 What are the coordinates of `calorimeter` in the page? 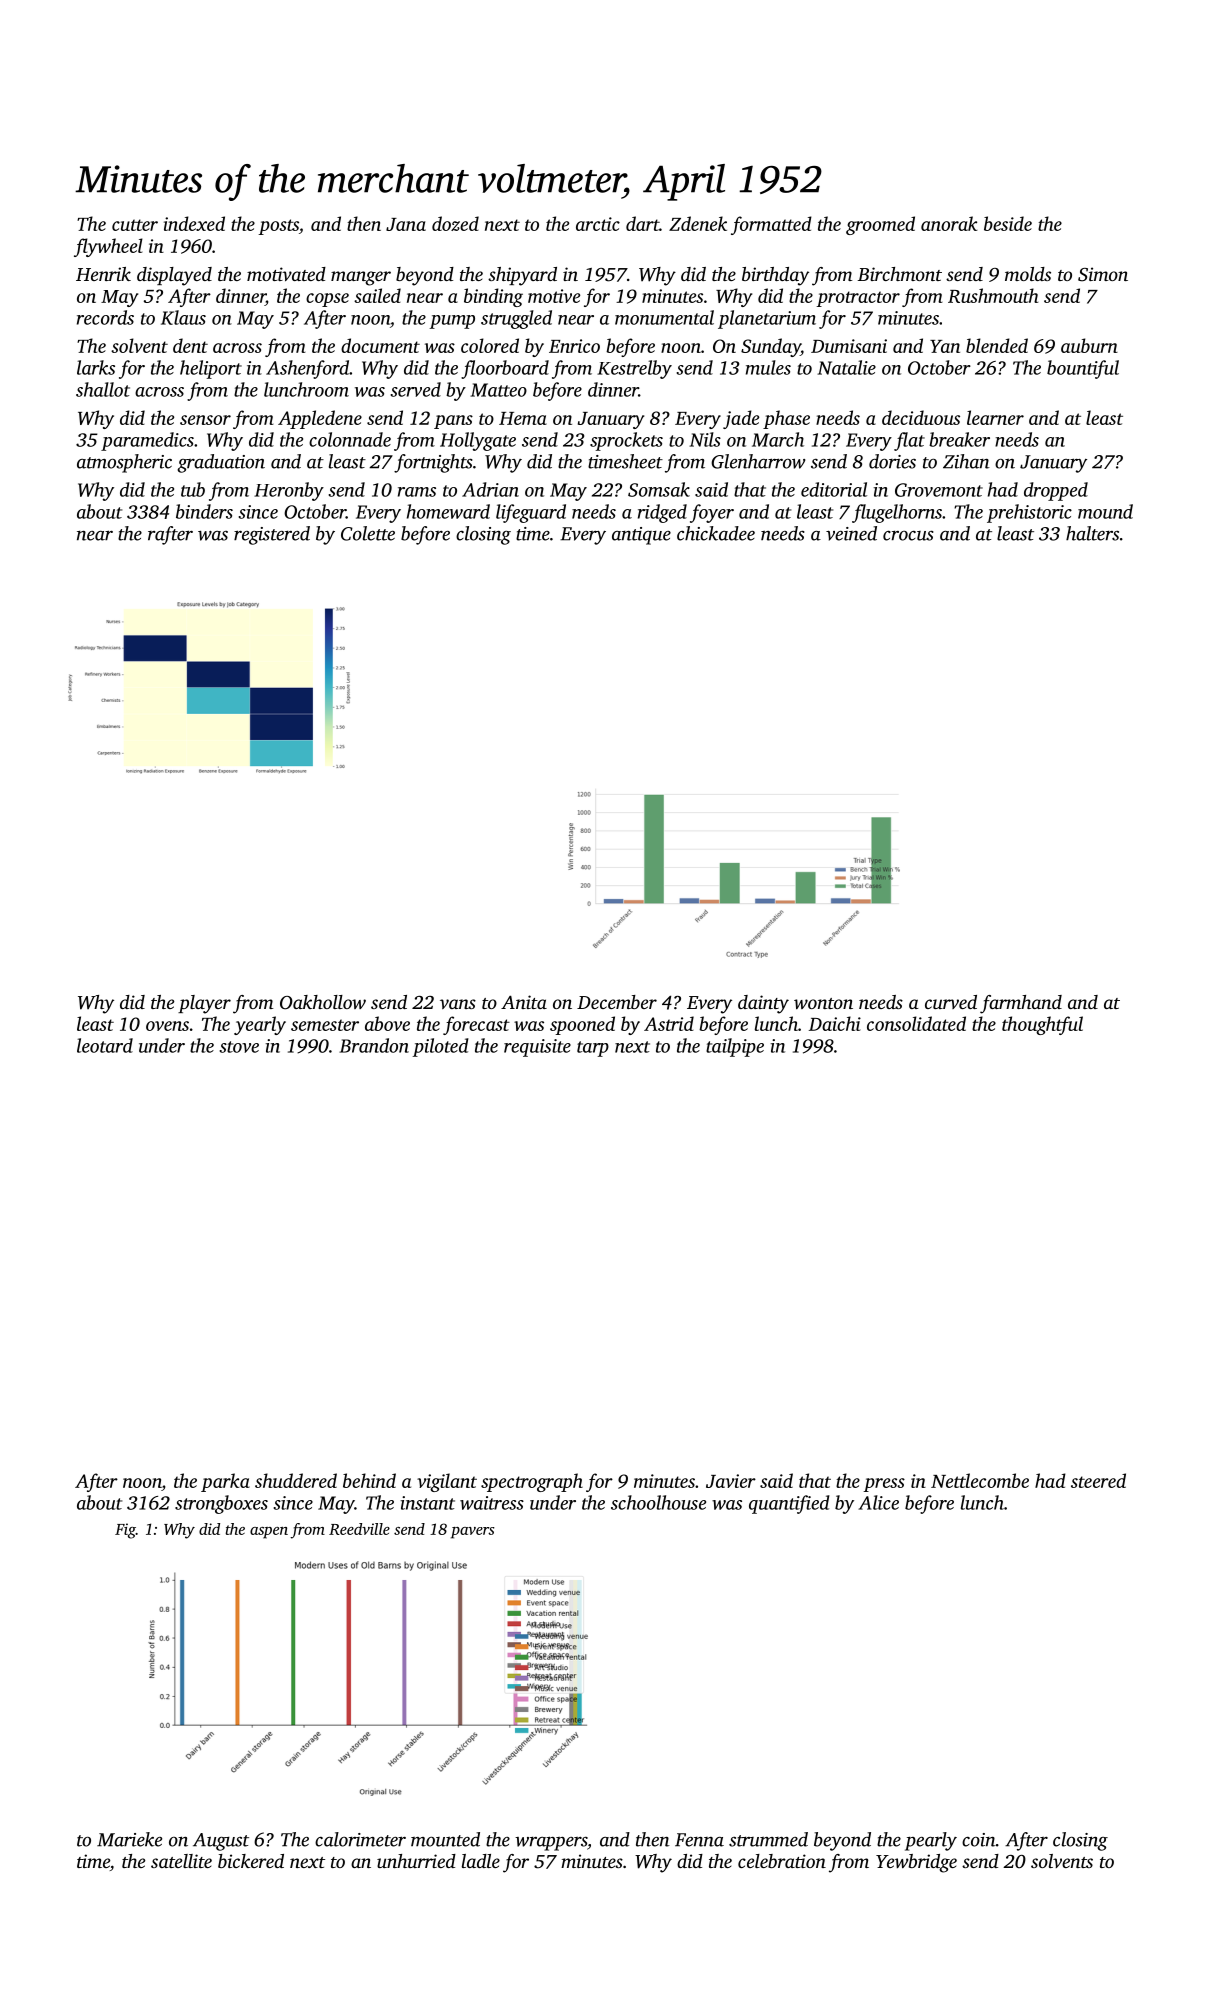 It's located at (360, 1839).
